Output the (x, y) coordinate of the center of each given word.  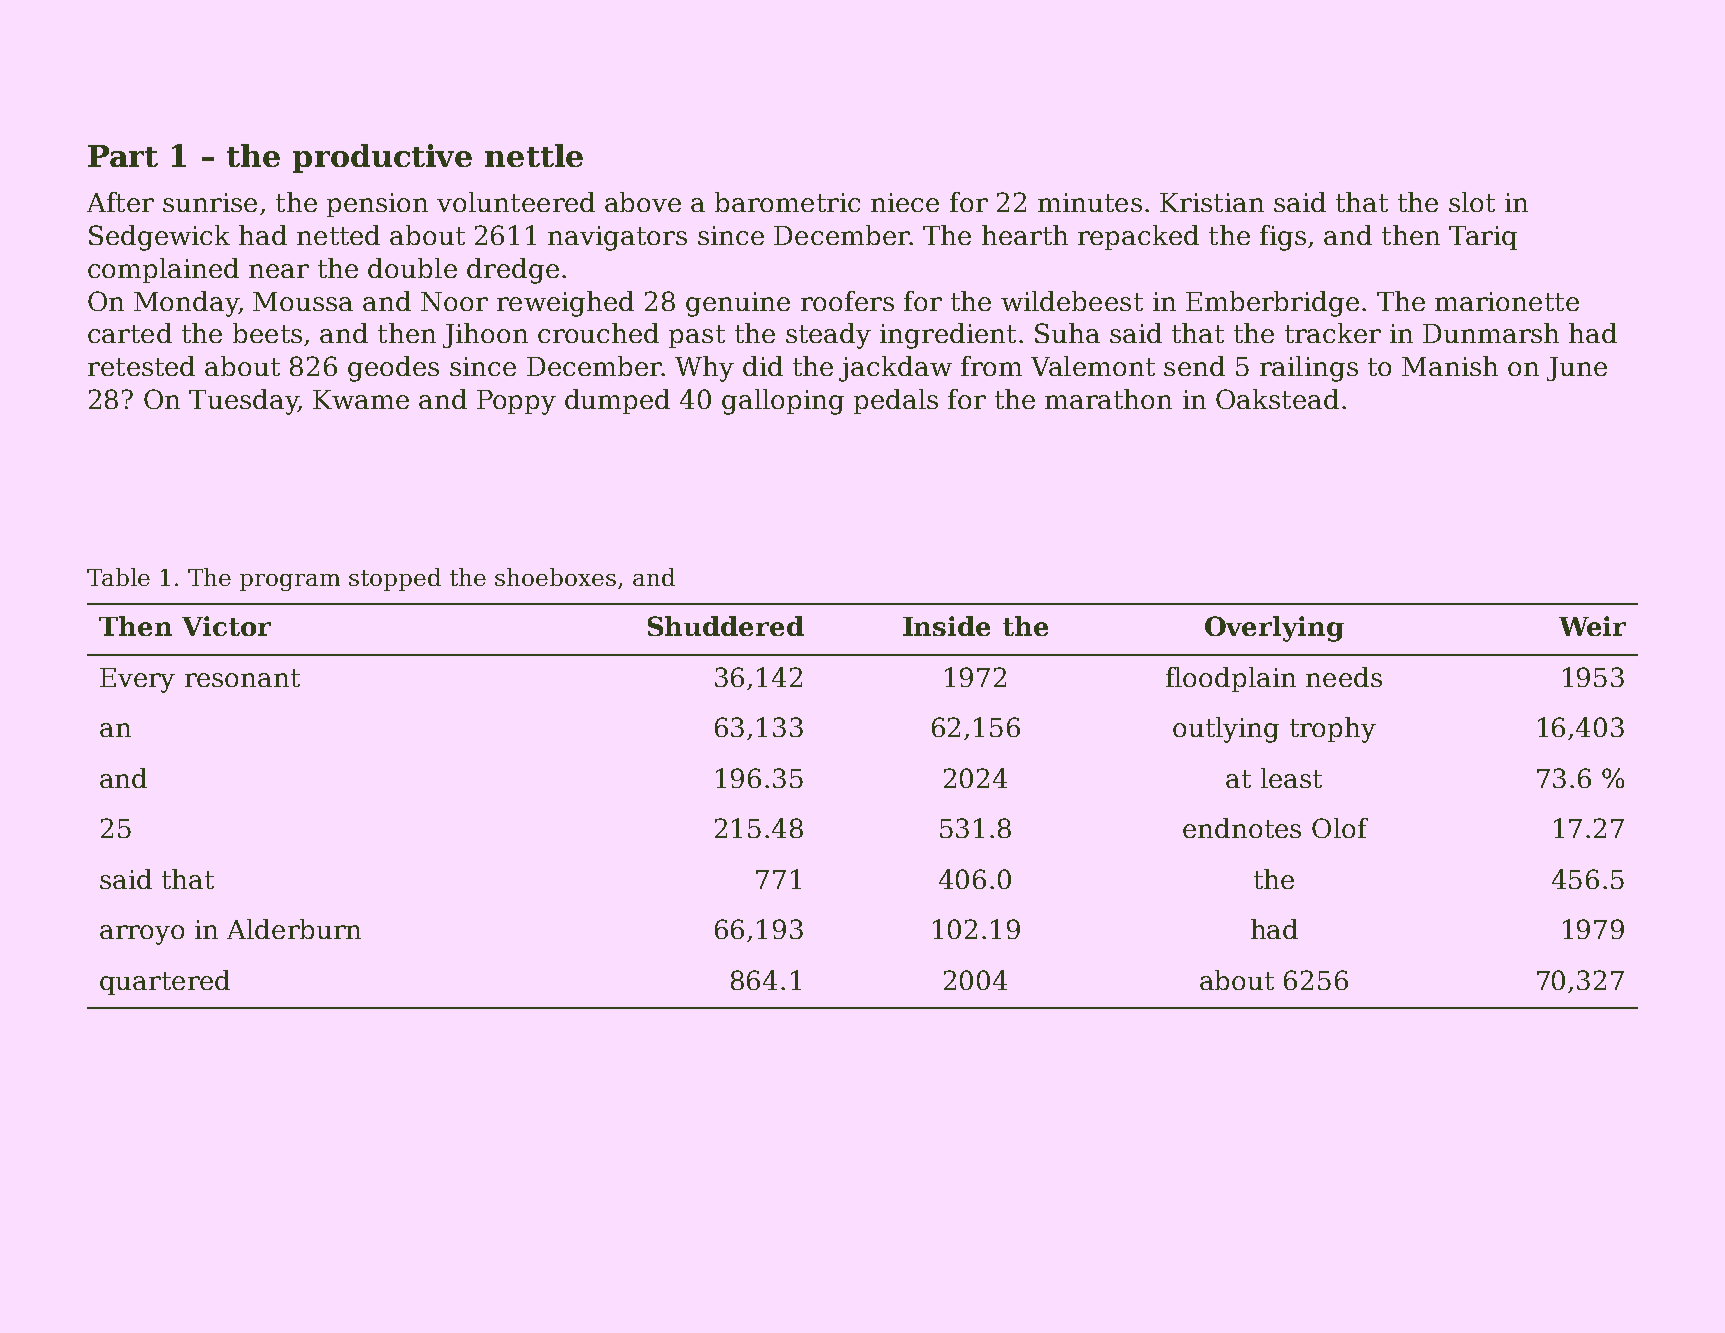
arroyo (142, 935)
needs (1344, 677)
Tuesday (243, 402)
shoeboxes (555, 577)
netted (338, 235)
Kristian (1212, 202)
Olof (1340, 828)
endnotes (1242, 828)
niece (905, 202)
